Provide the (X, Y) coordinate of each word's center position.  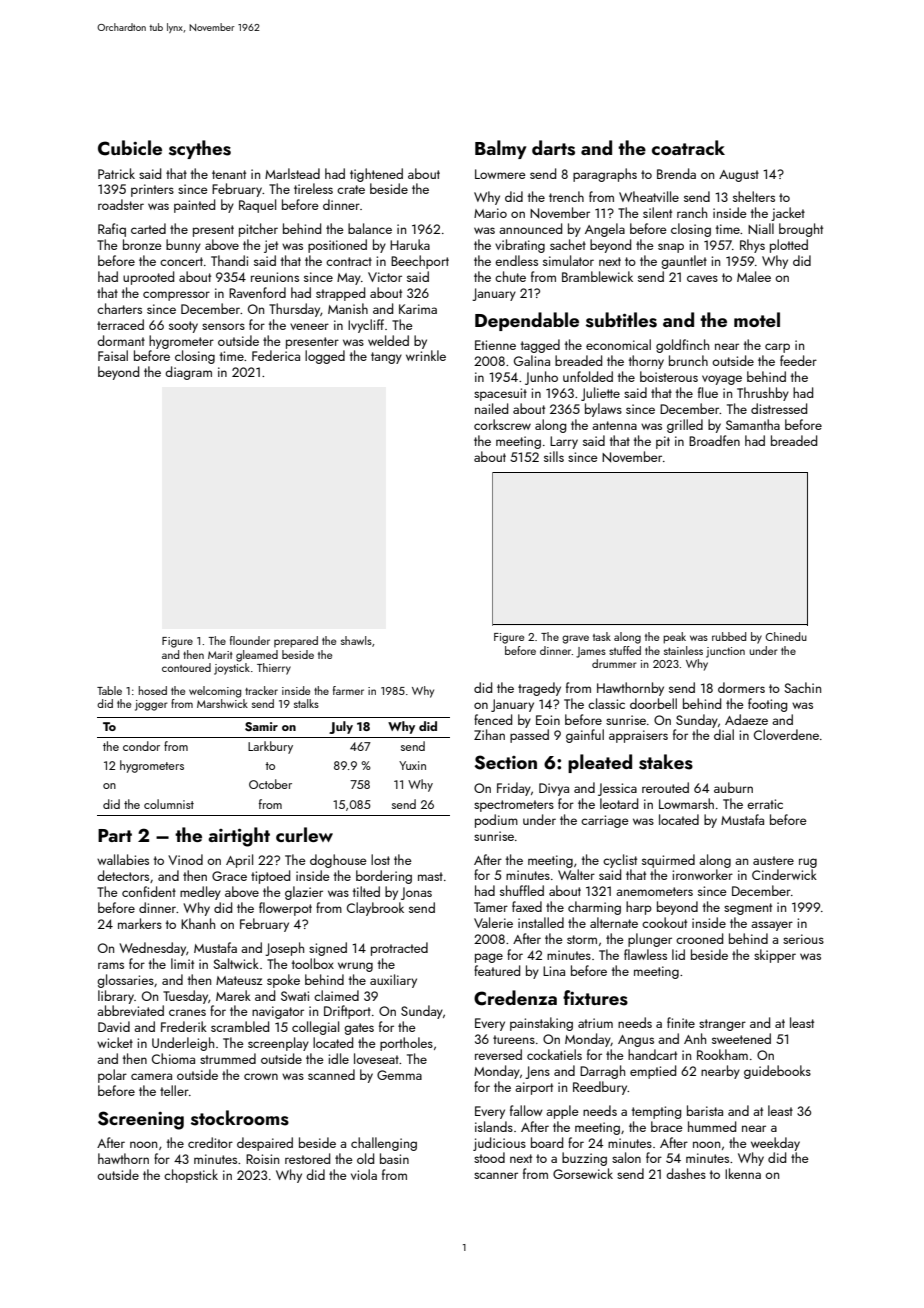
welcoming (215, 692)
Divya (554, 789)
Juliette (600, 394)
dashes (686, 1173)
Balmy (501, 149)
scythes (200, 149)
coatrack (688, 147)
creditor (210, 1142)
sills (554, 456)
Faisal (113, 355)
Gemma (399, 1075)
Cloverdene (786, 734)
